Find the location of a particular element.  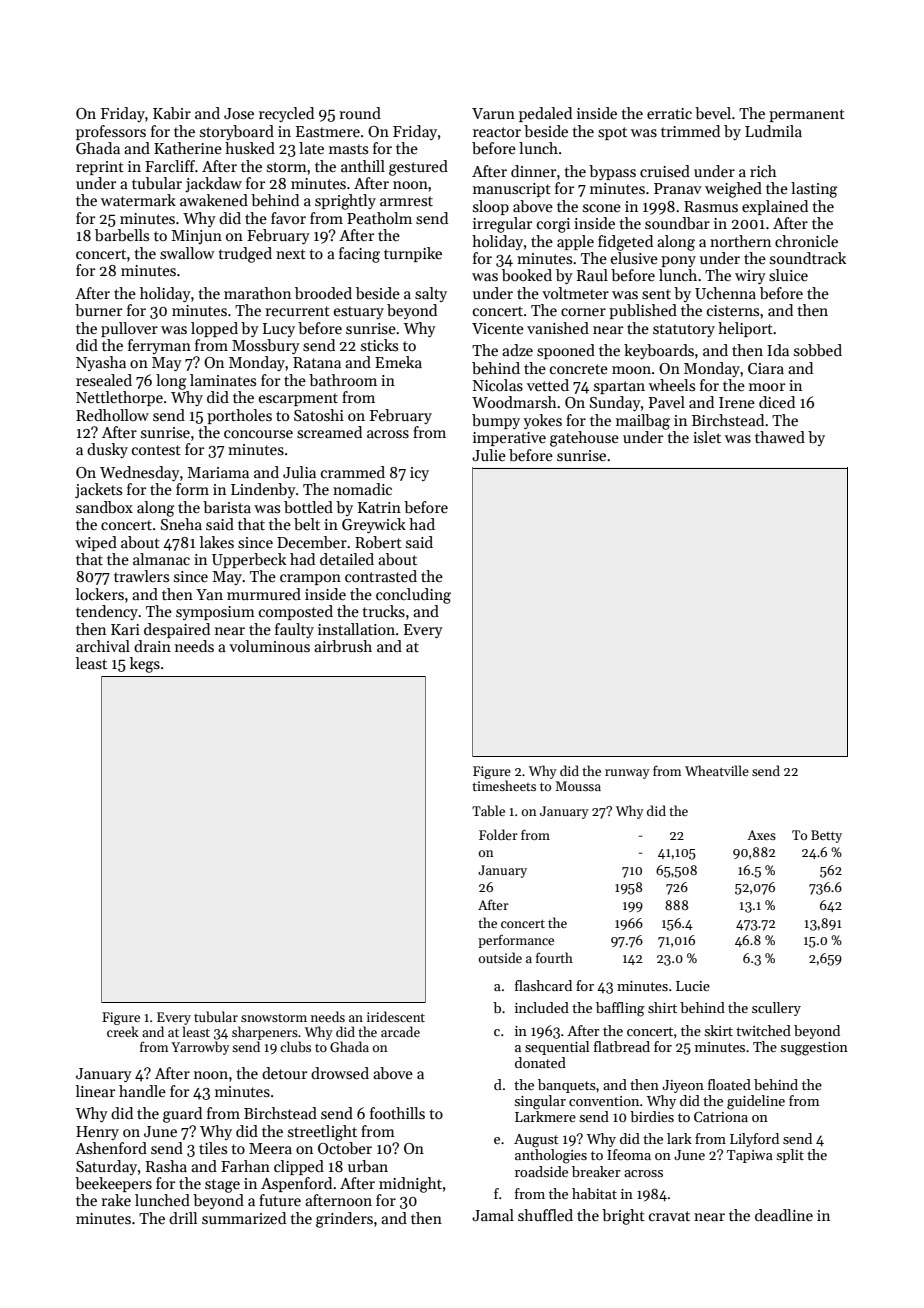

Kabir is located at coordinates (172, 113).
